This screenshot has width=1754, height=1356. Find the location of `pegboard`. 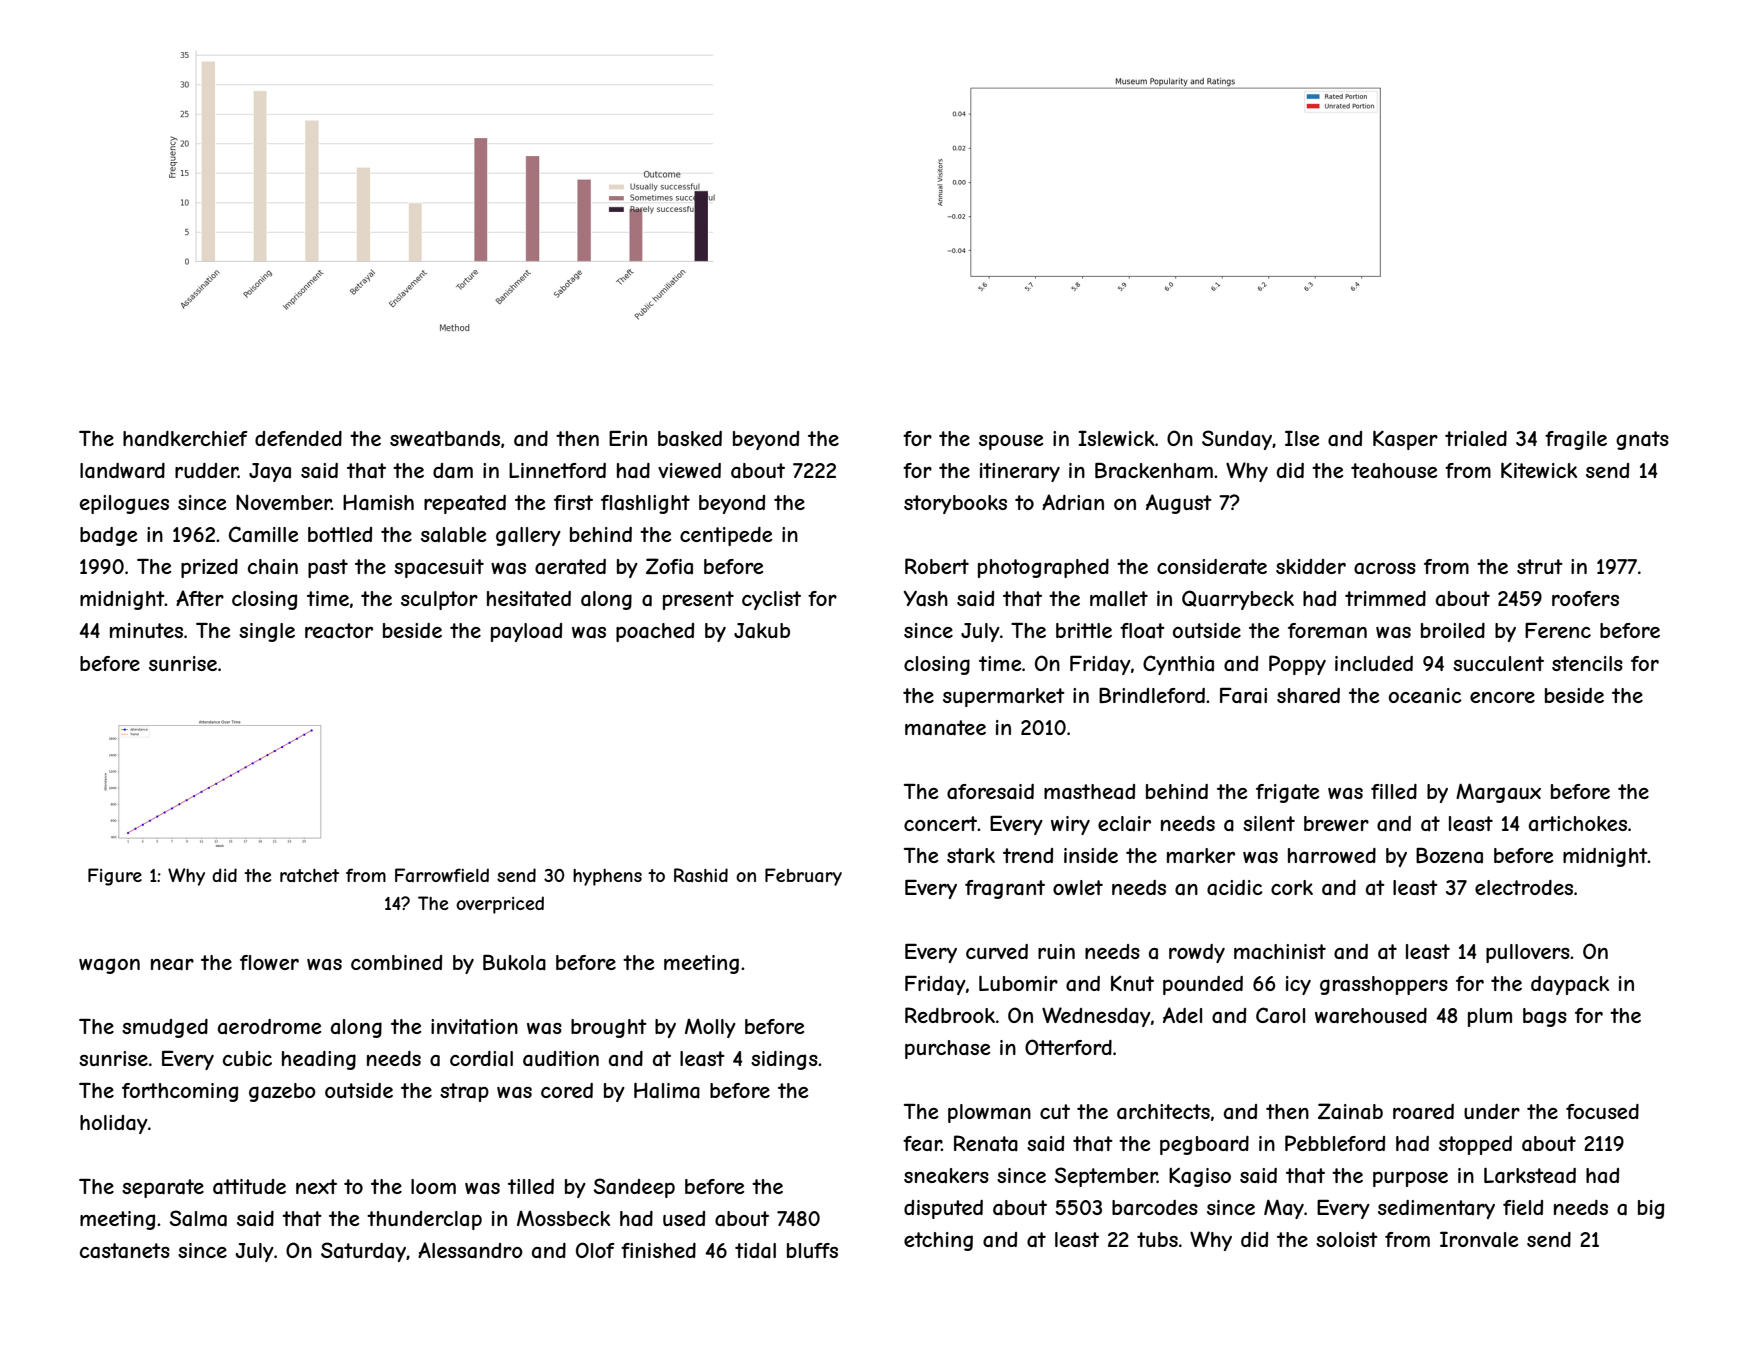

pegboard is located at coordinates (1204, 1145).
